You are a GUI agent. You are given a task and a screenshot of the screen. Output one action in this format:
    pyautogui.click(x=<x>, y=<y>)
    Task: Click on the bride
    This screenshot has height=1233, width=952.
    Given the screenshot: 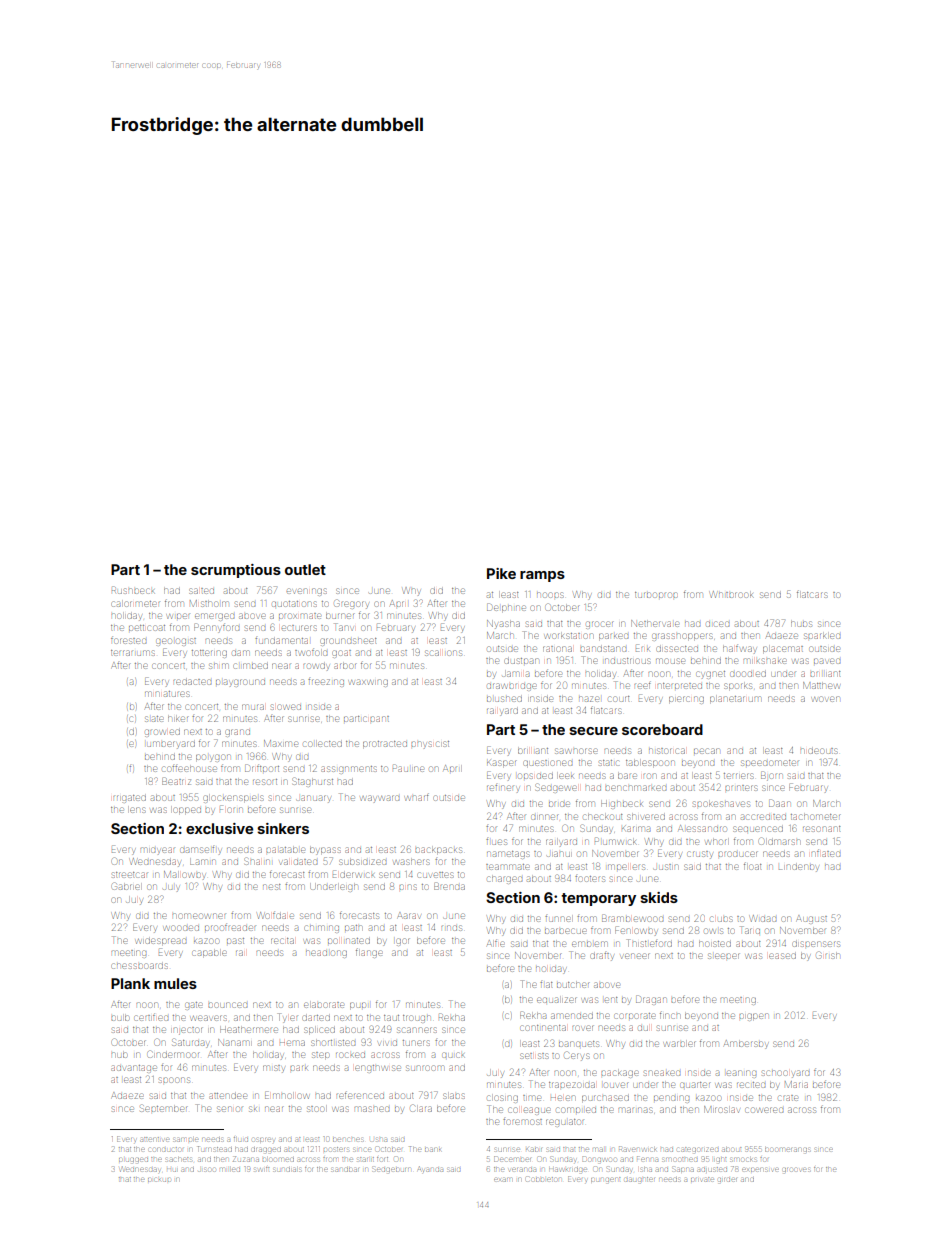 What is the action you would take?
    pyautogui.click(x=559, y=804)
